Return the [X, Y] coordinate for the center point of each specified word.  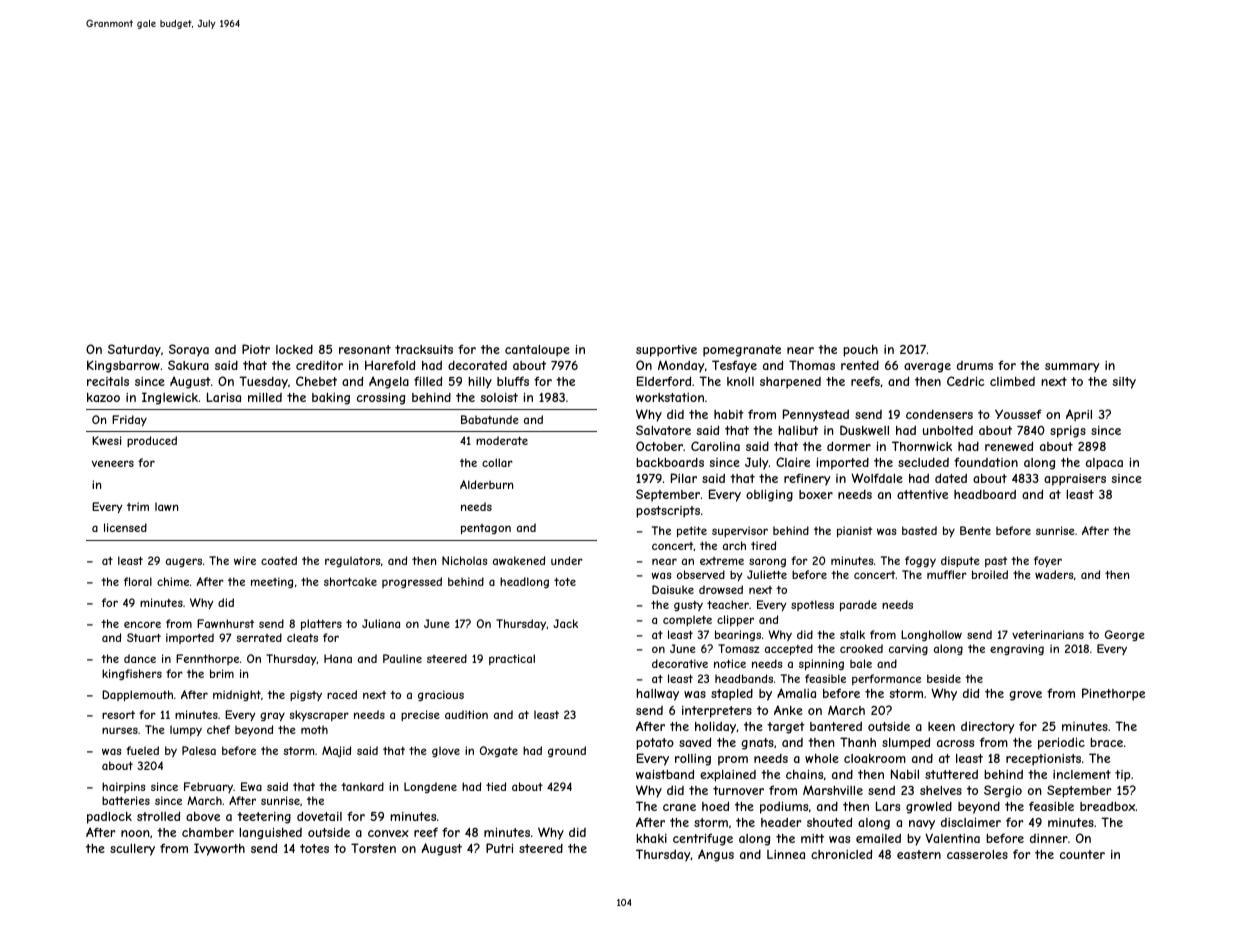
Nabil [905, 774]
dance [140, 658]
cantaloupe [537, 351]
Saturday [134, 350]
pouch [860, 351]
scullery [132, 850]
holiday [716, 727]
